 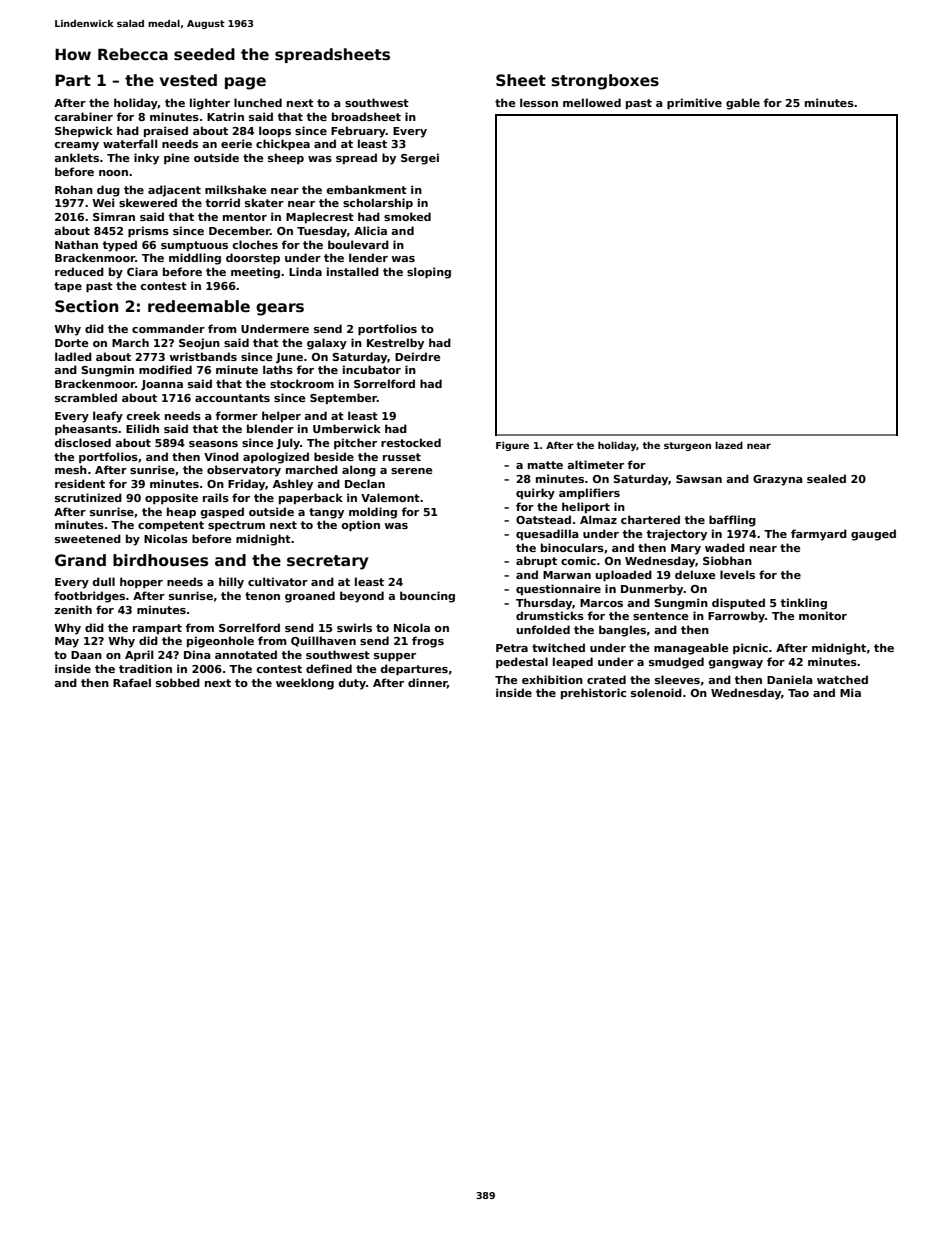 What do you see at coordinates (220, 642) in the screenshot?
I see `pigeonhole` at bounding box center [220, 642].
